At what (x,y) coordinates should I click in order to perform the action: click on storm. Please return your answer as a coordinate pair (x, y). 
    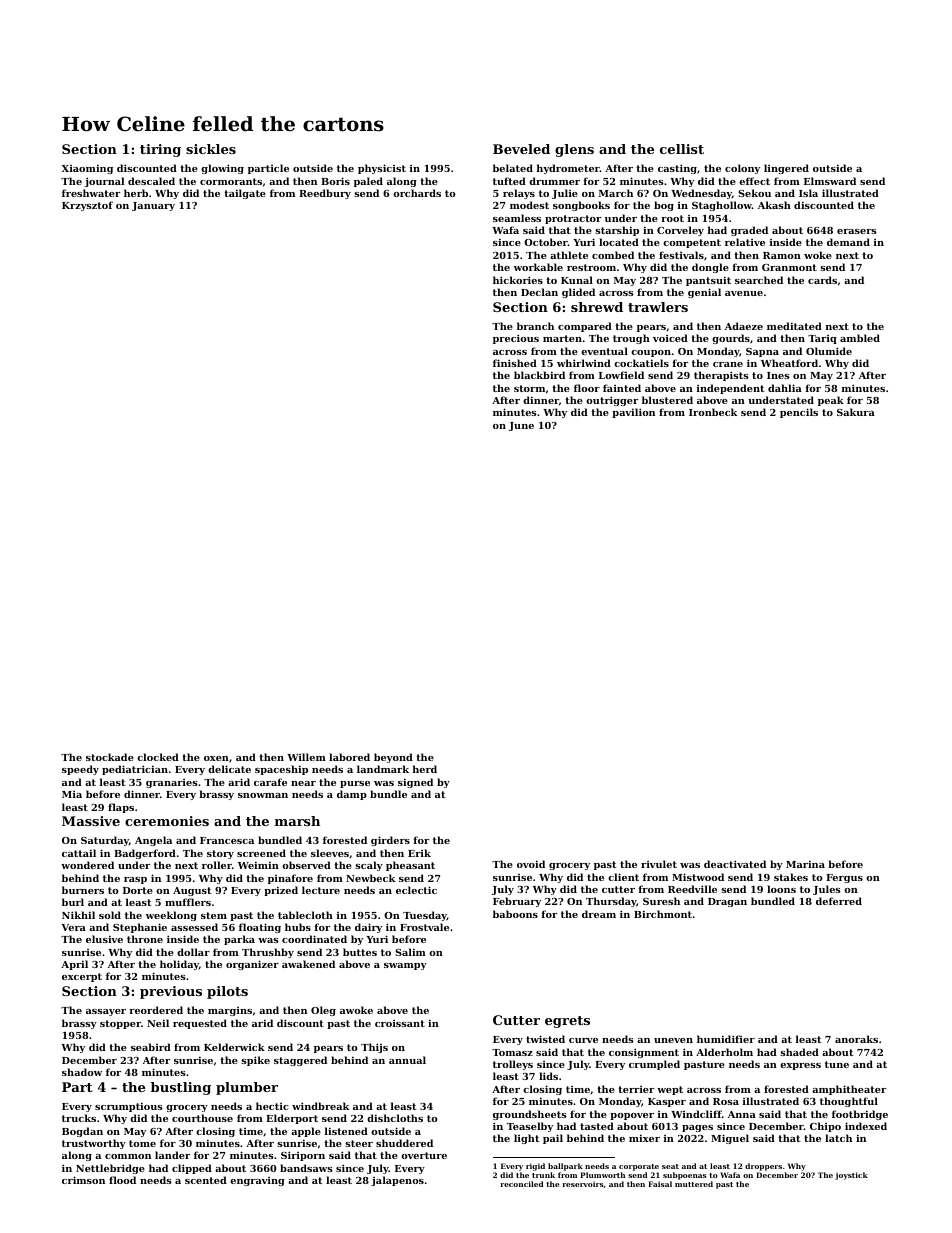
    Looking at the image, I should click on (529, 388).
